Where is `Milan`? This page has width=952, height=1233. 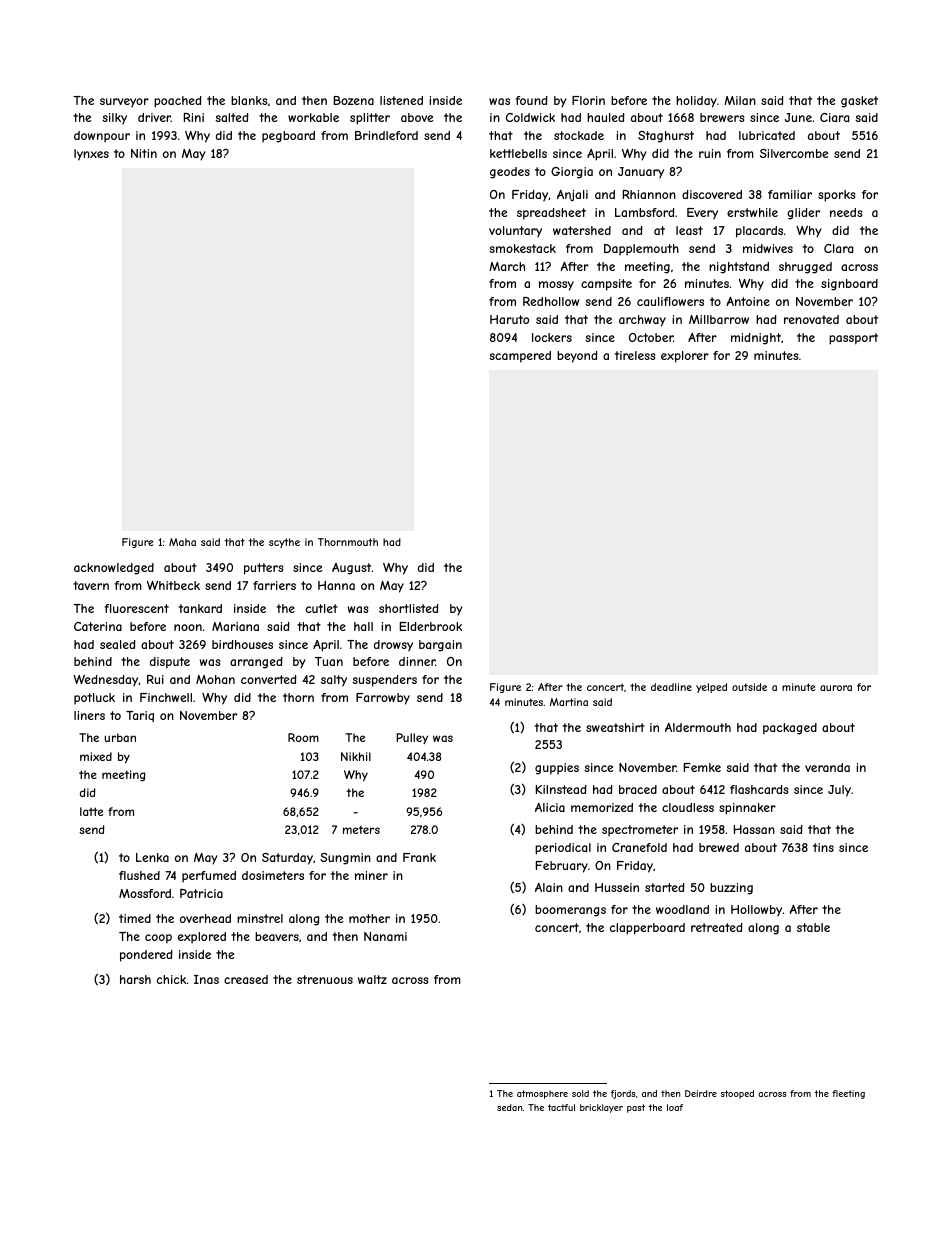
Milan is located at coordinates (740, 100).
